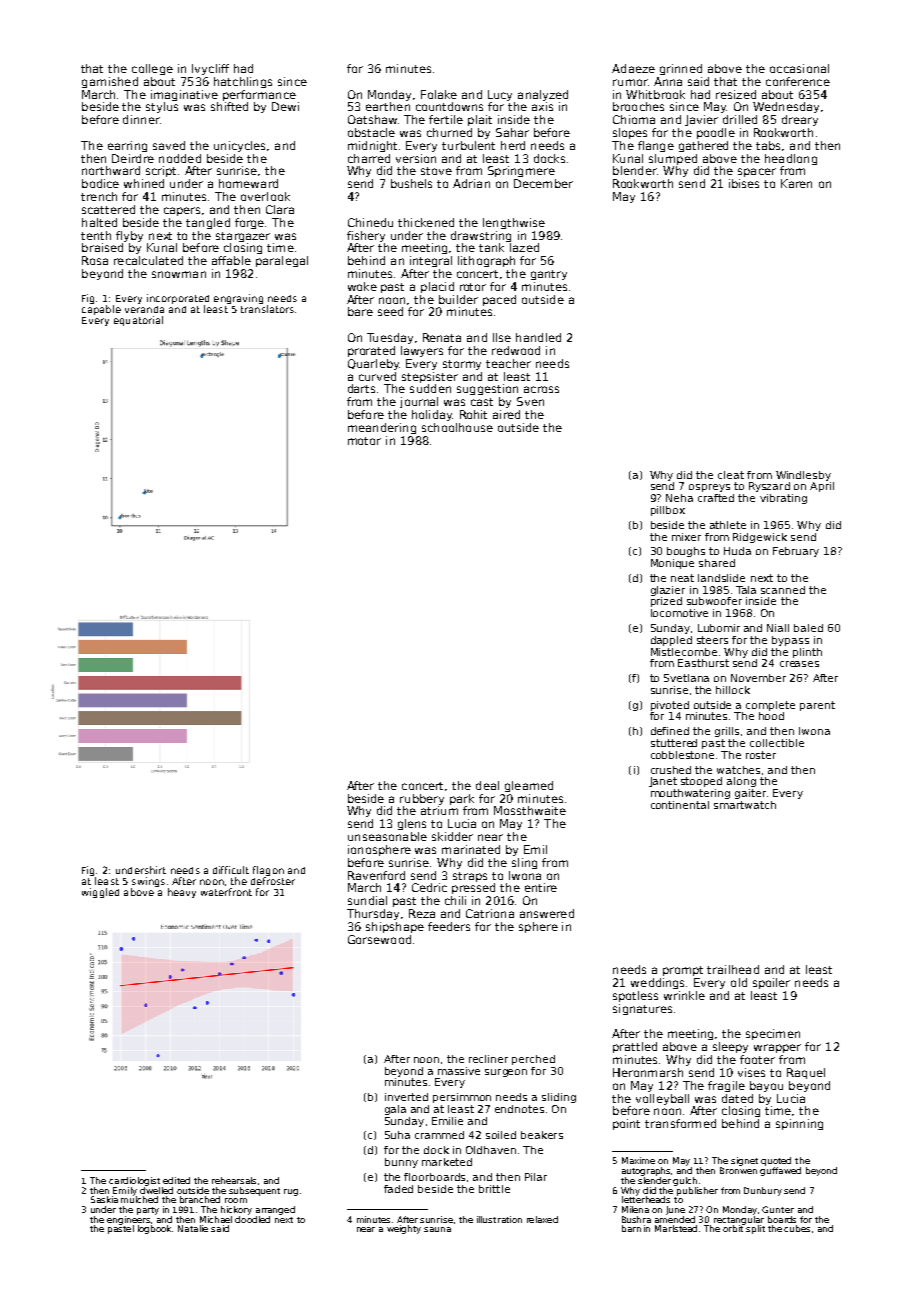 The image size is (924, 1308). I want to click on equatorial, so click(138, 321).
